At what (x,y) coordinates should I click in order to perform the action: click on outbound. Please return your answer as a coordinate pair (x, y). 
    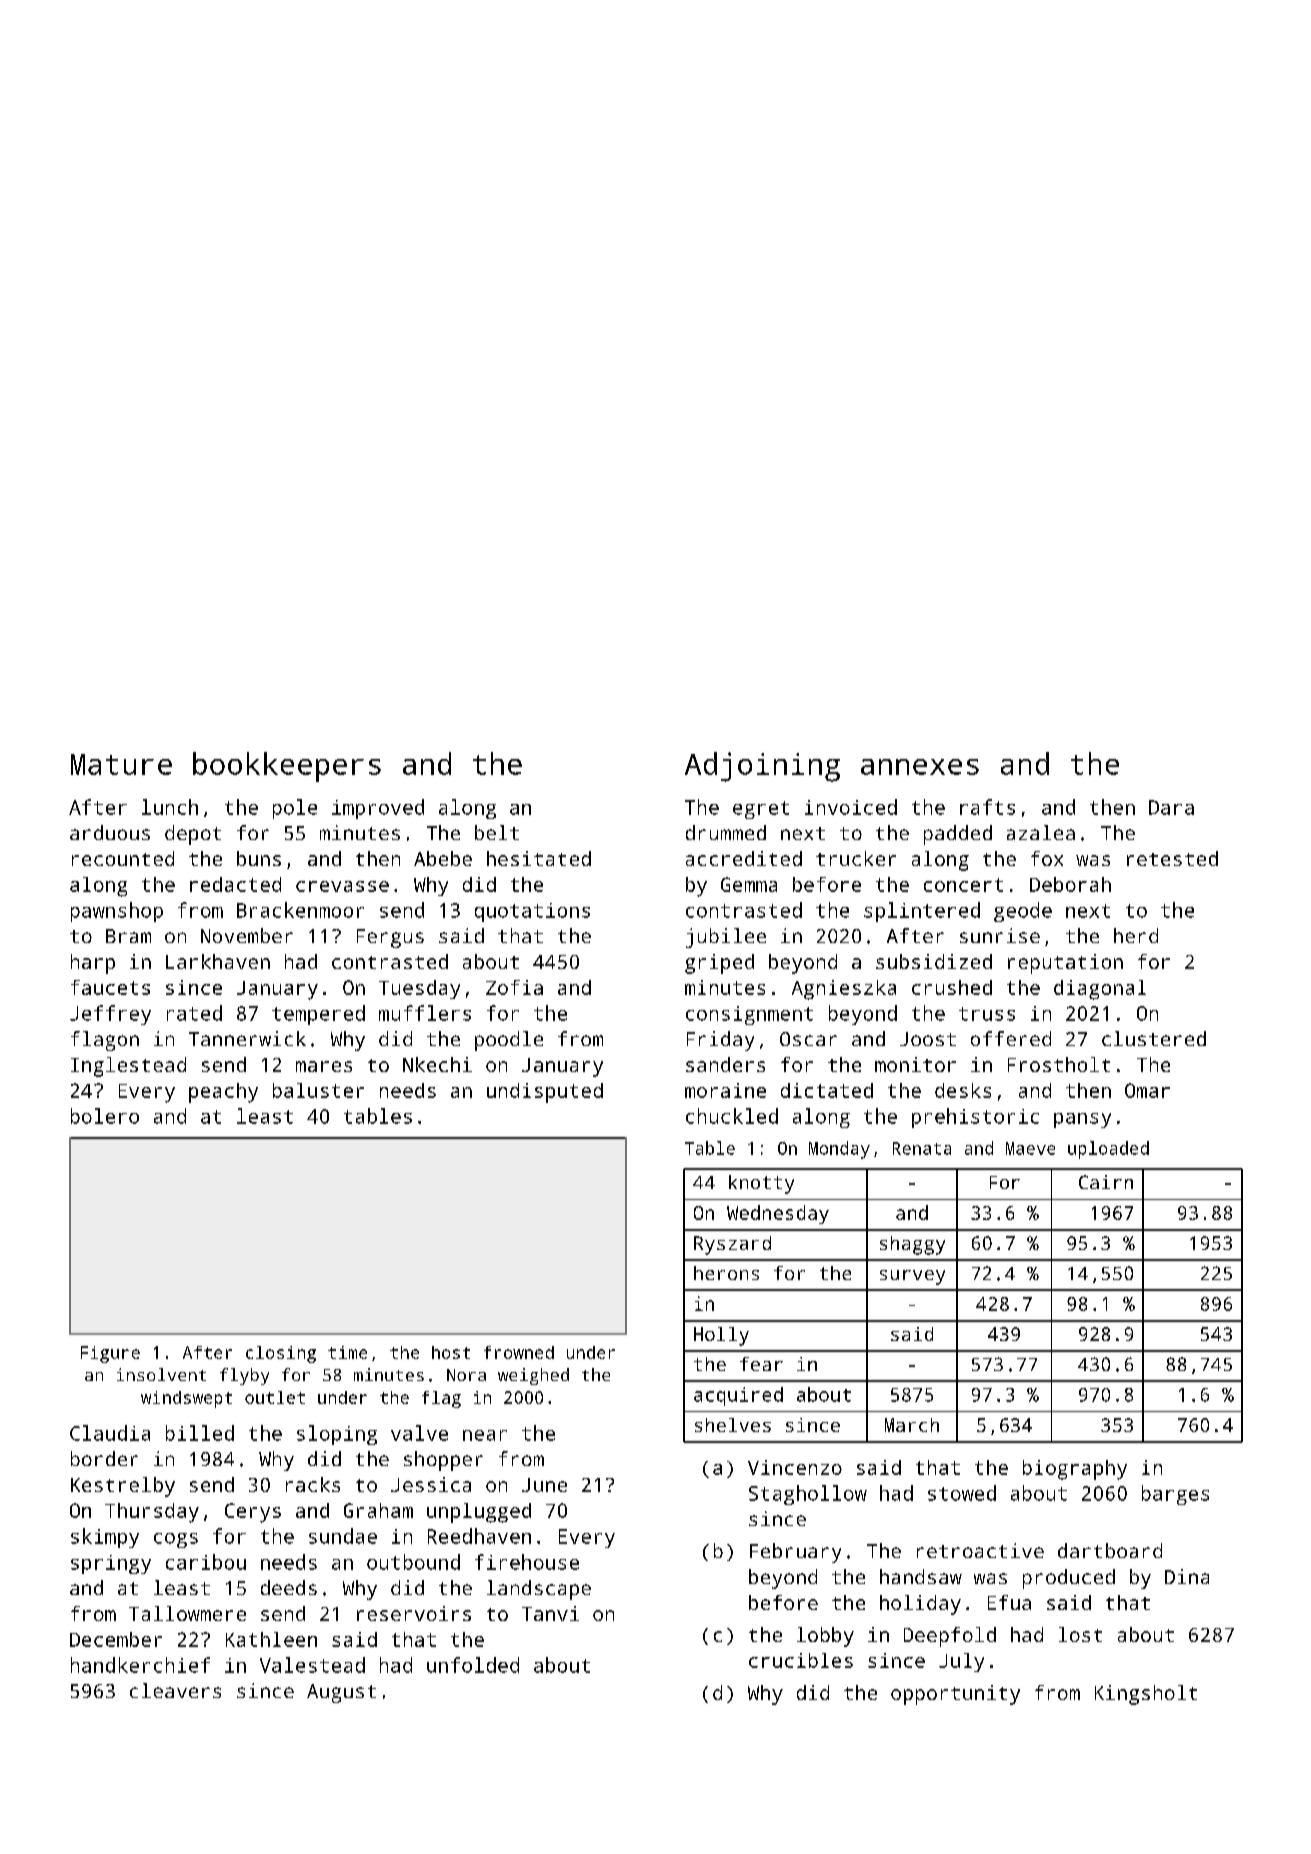
    Looking at the image, I should click on (413, 1562).
